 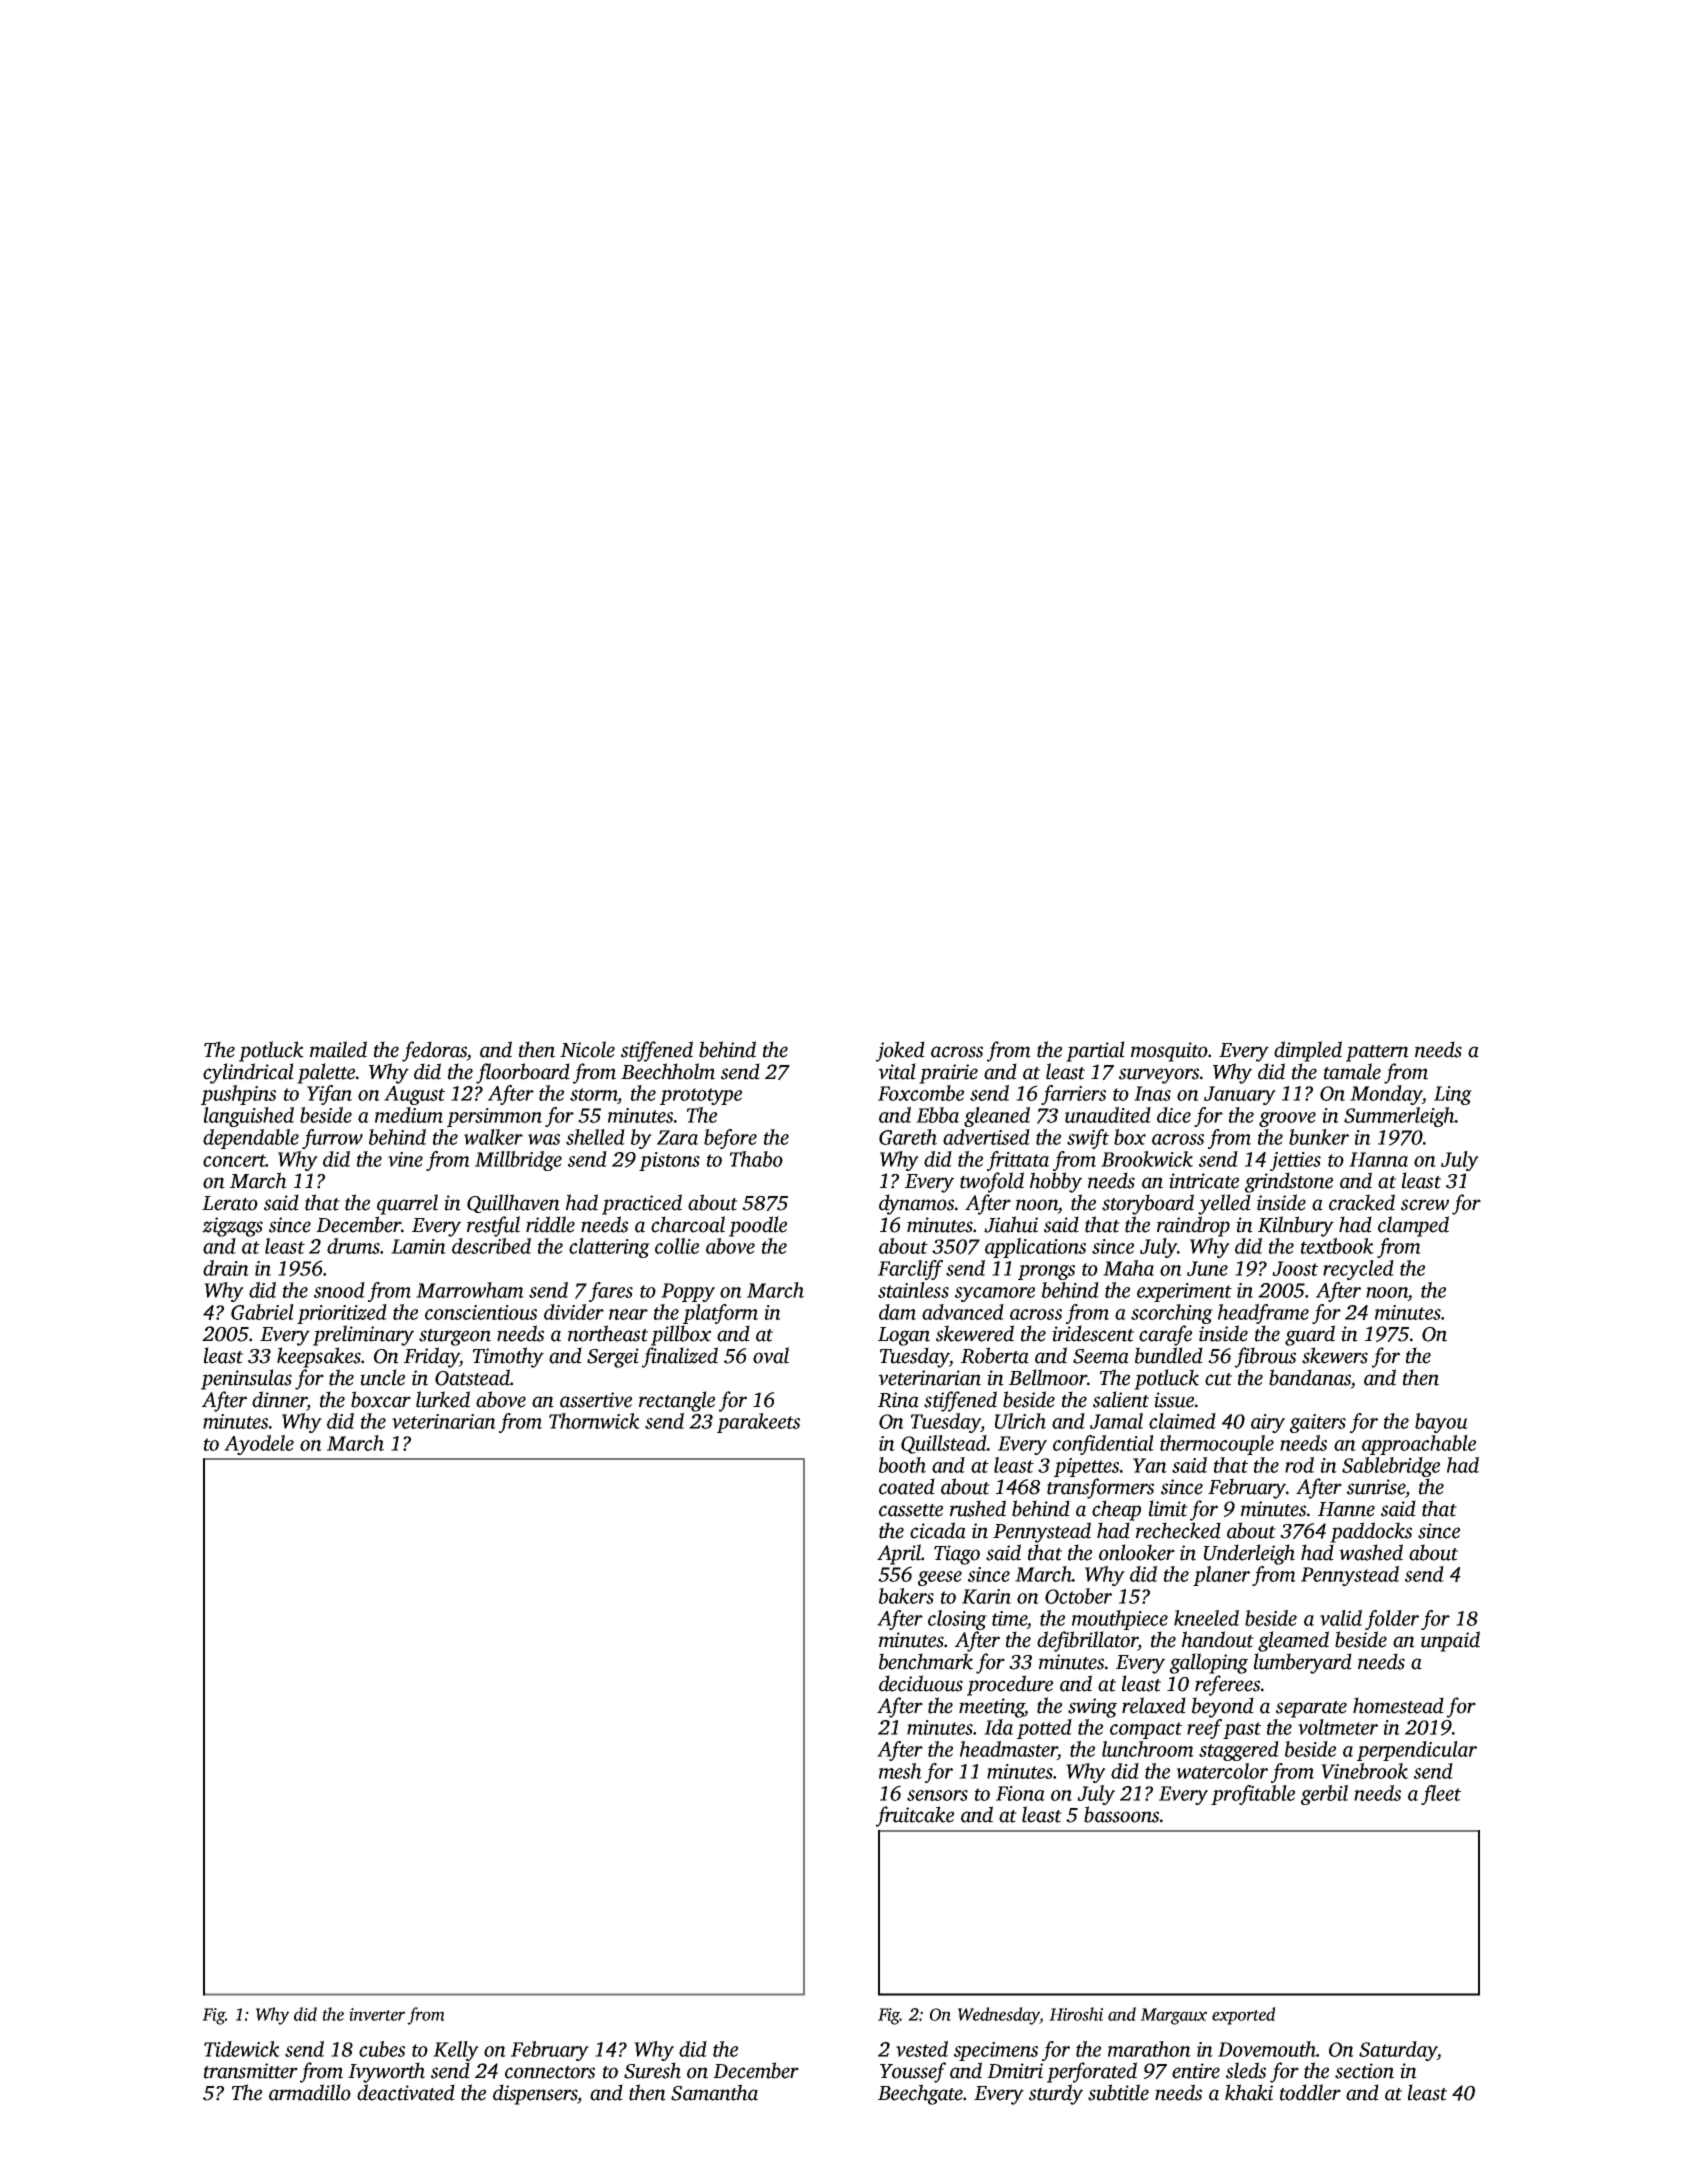 What do you see at coordinates (407, 1204) in the screenshot?
I see `quarrel` at bounding box center [407, 1204].
